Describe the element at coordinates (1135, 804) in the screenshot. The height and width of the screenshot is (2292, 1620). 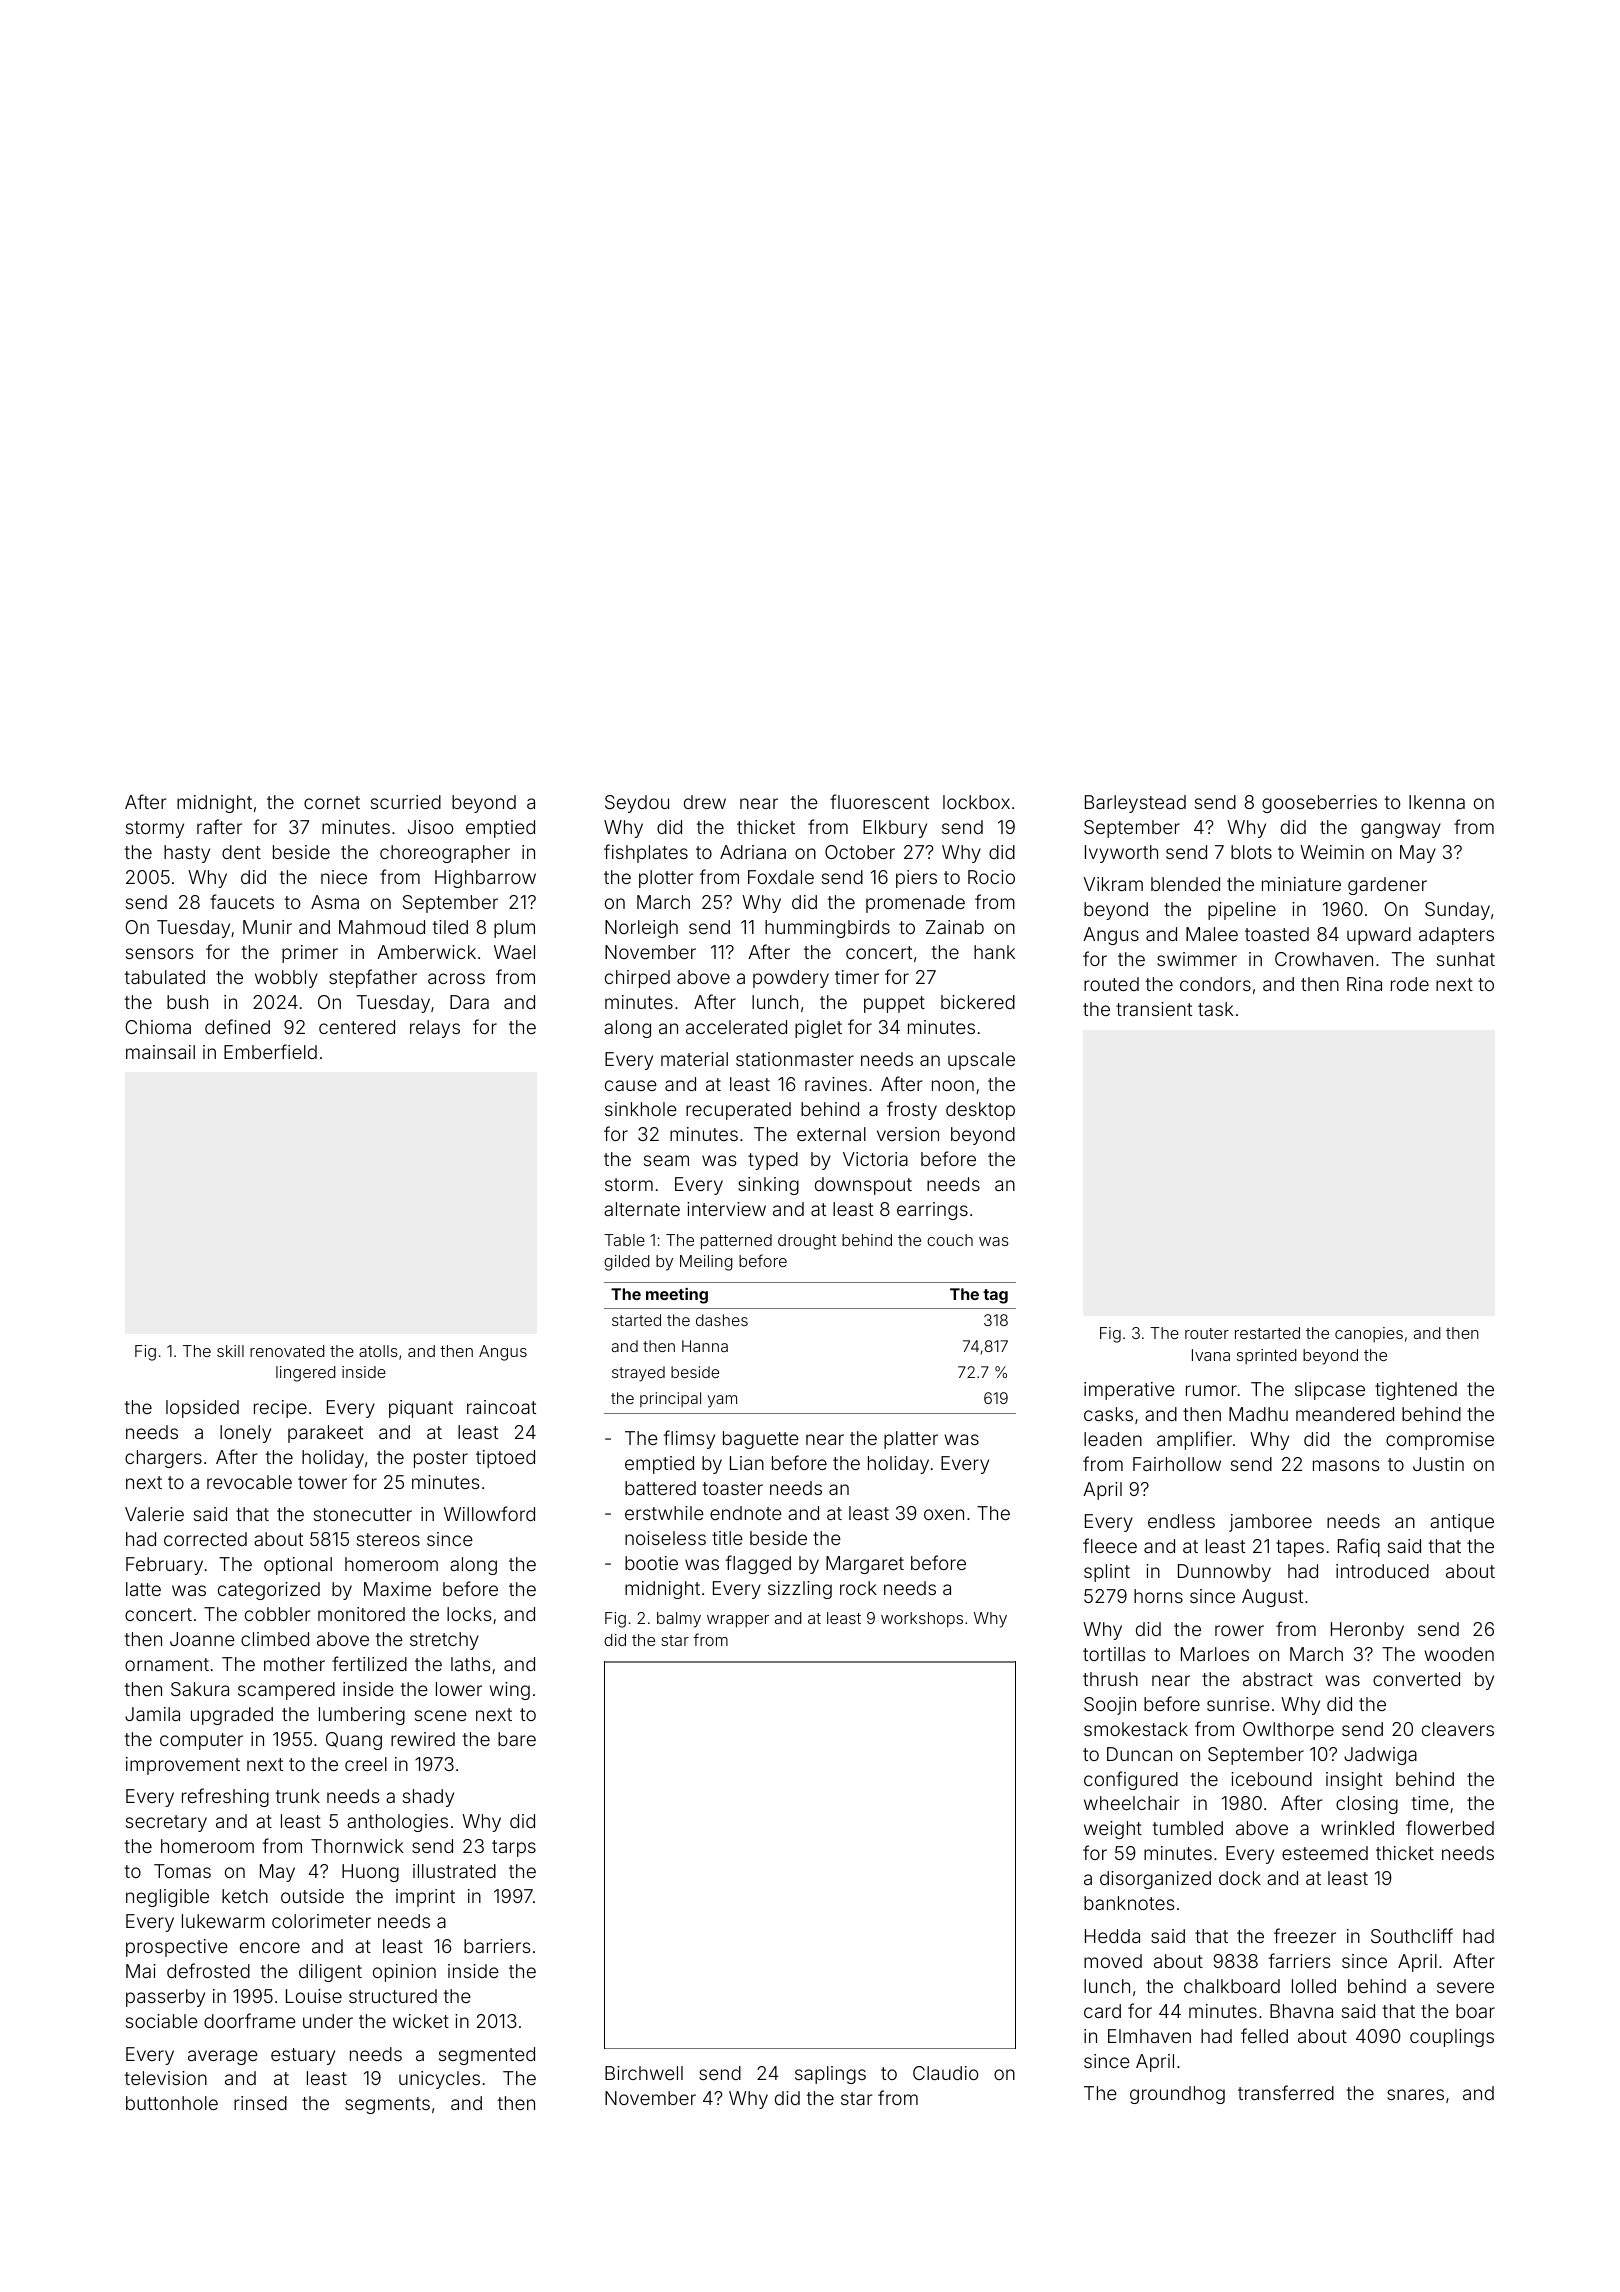
I see `Barleystead` at that location.
